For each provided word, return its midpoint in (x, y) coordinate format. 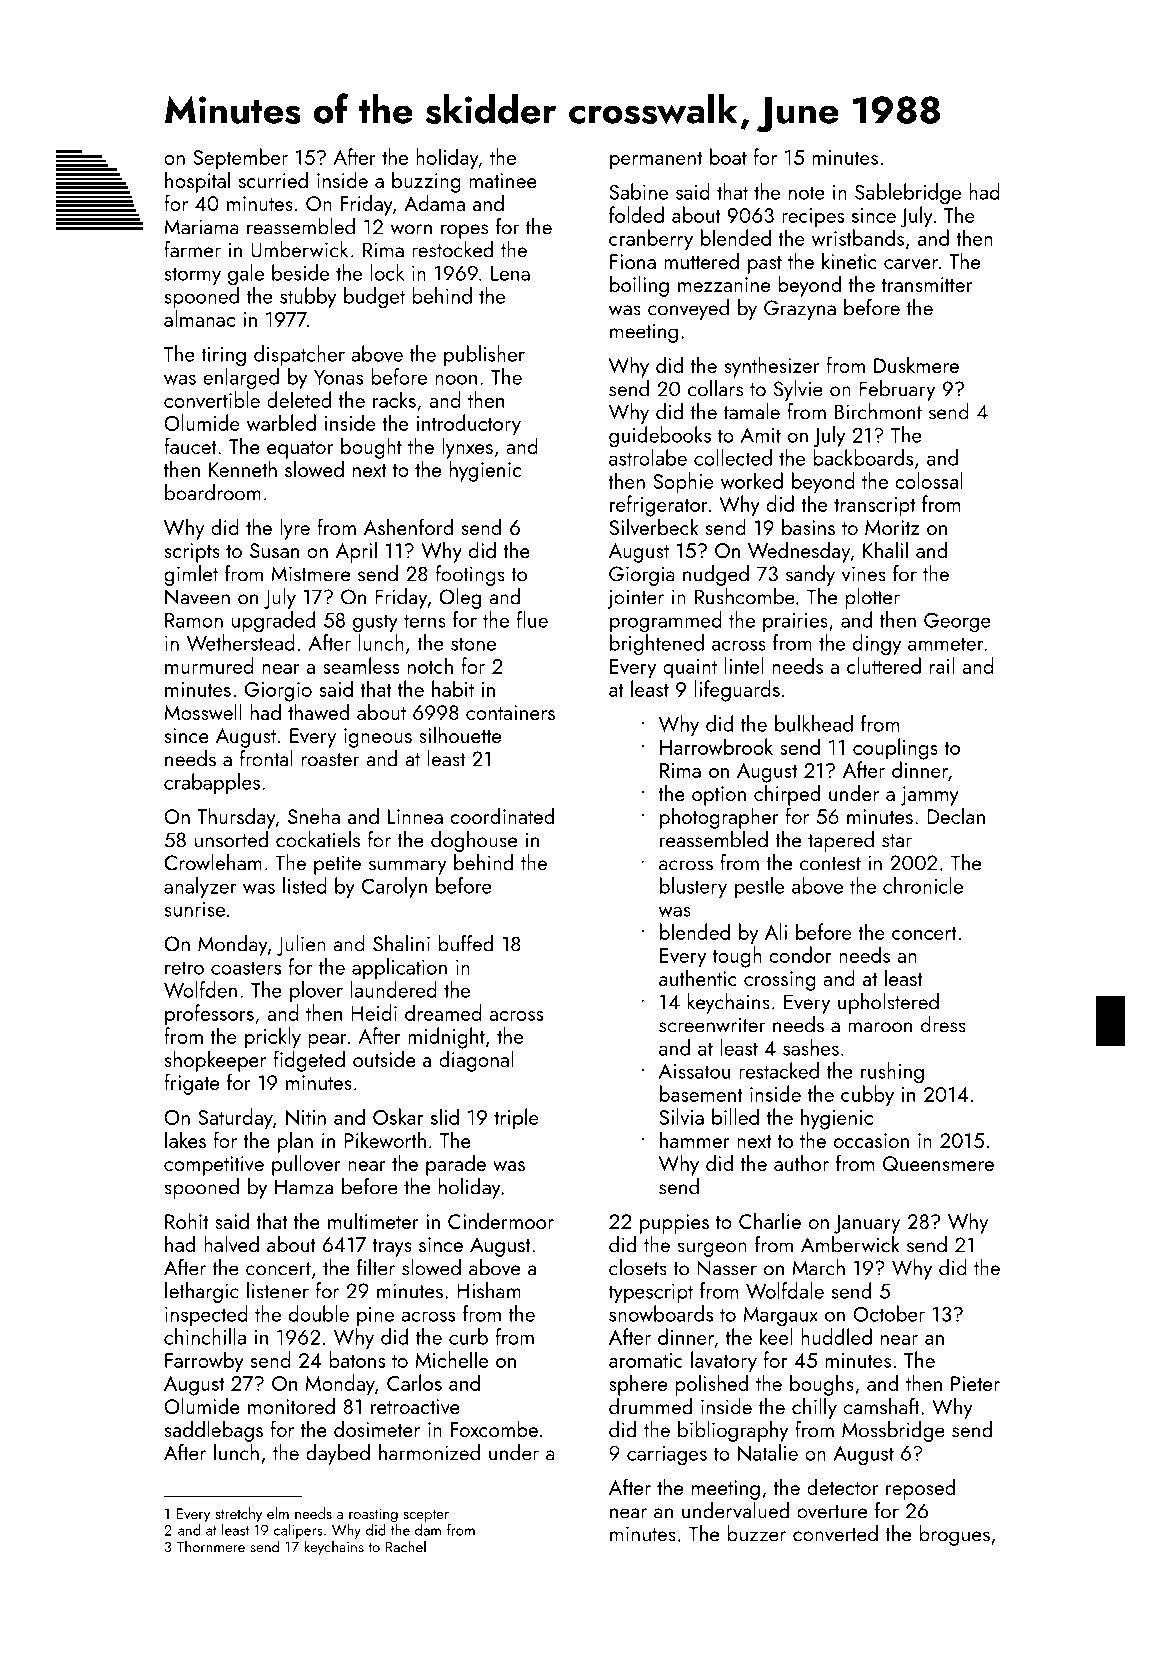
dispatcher (299, 355)
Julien (301, 945)
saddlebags (214, 1431)
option (719, 796)
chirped (787, 795)
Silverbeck (654, 526)
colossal (929, 480)
